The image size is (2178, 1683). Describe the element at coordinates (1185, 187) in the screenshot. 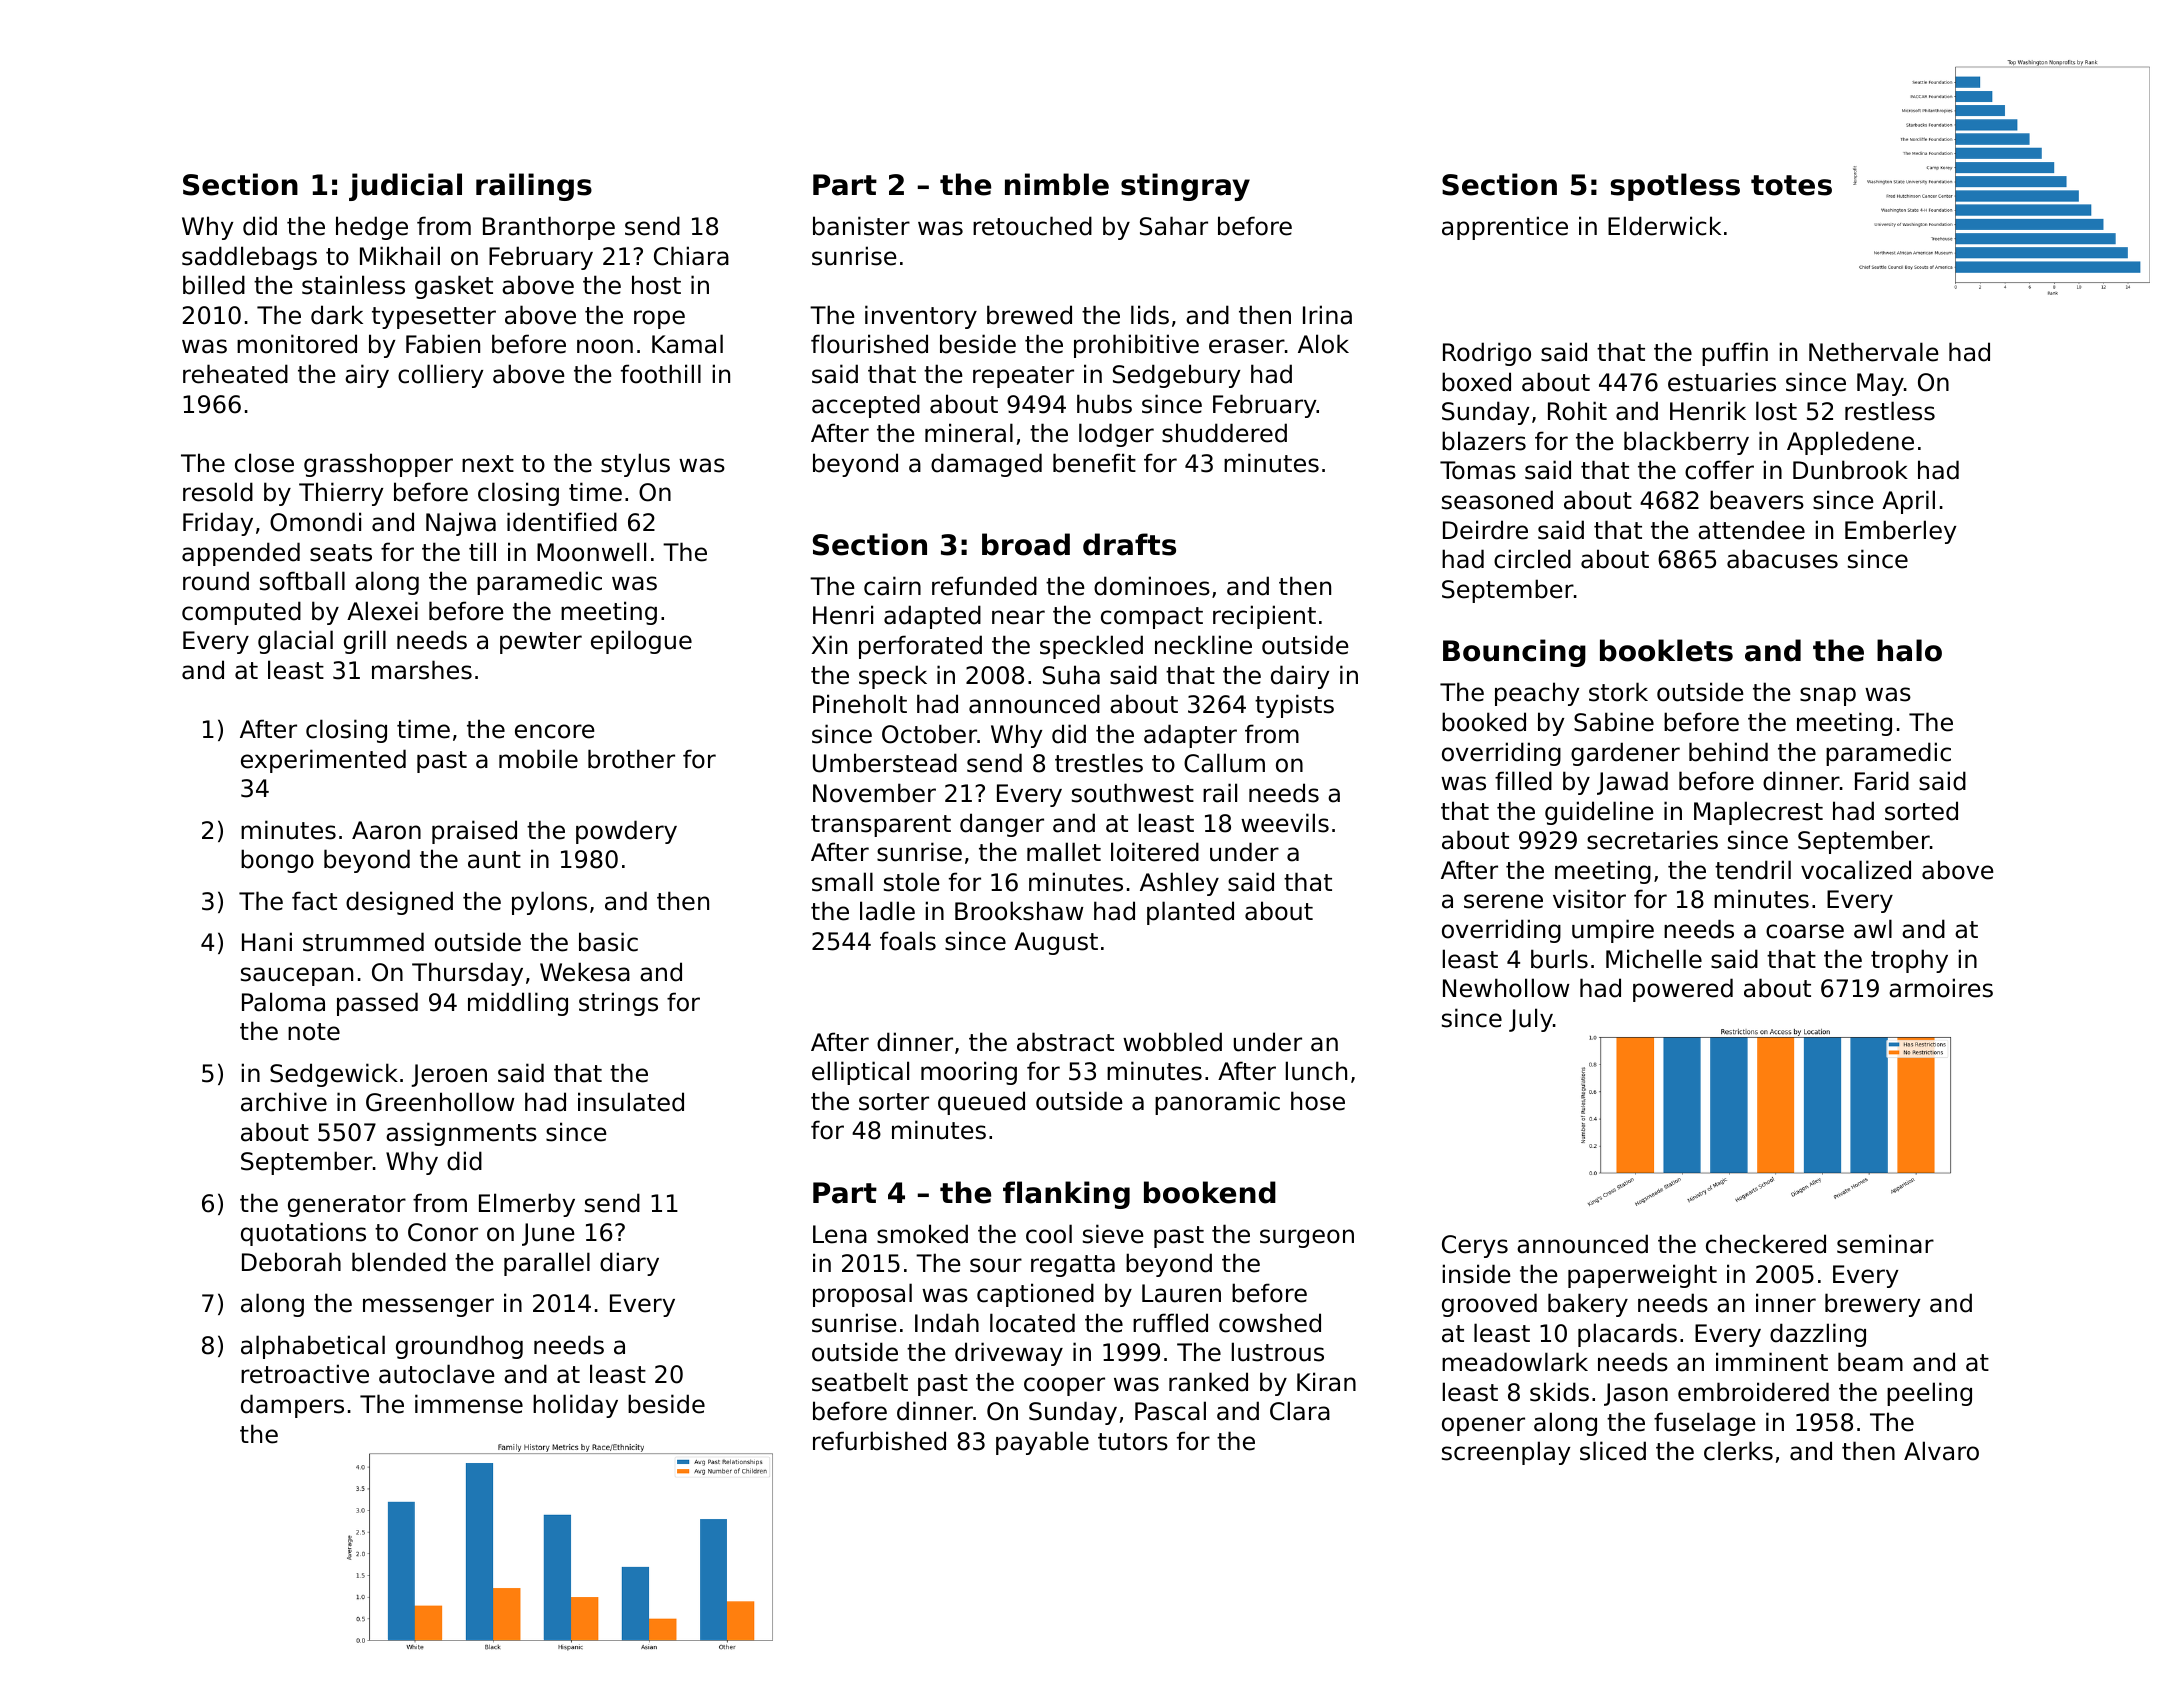

I see `stingray` at that location.
